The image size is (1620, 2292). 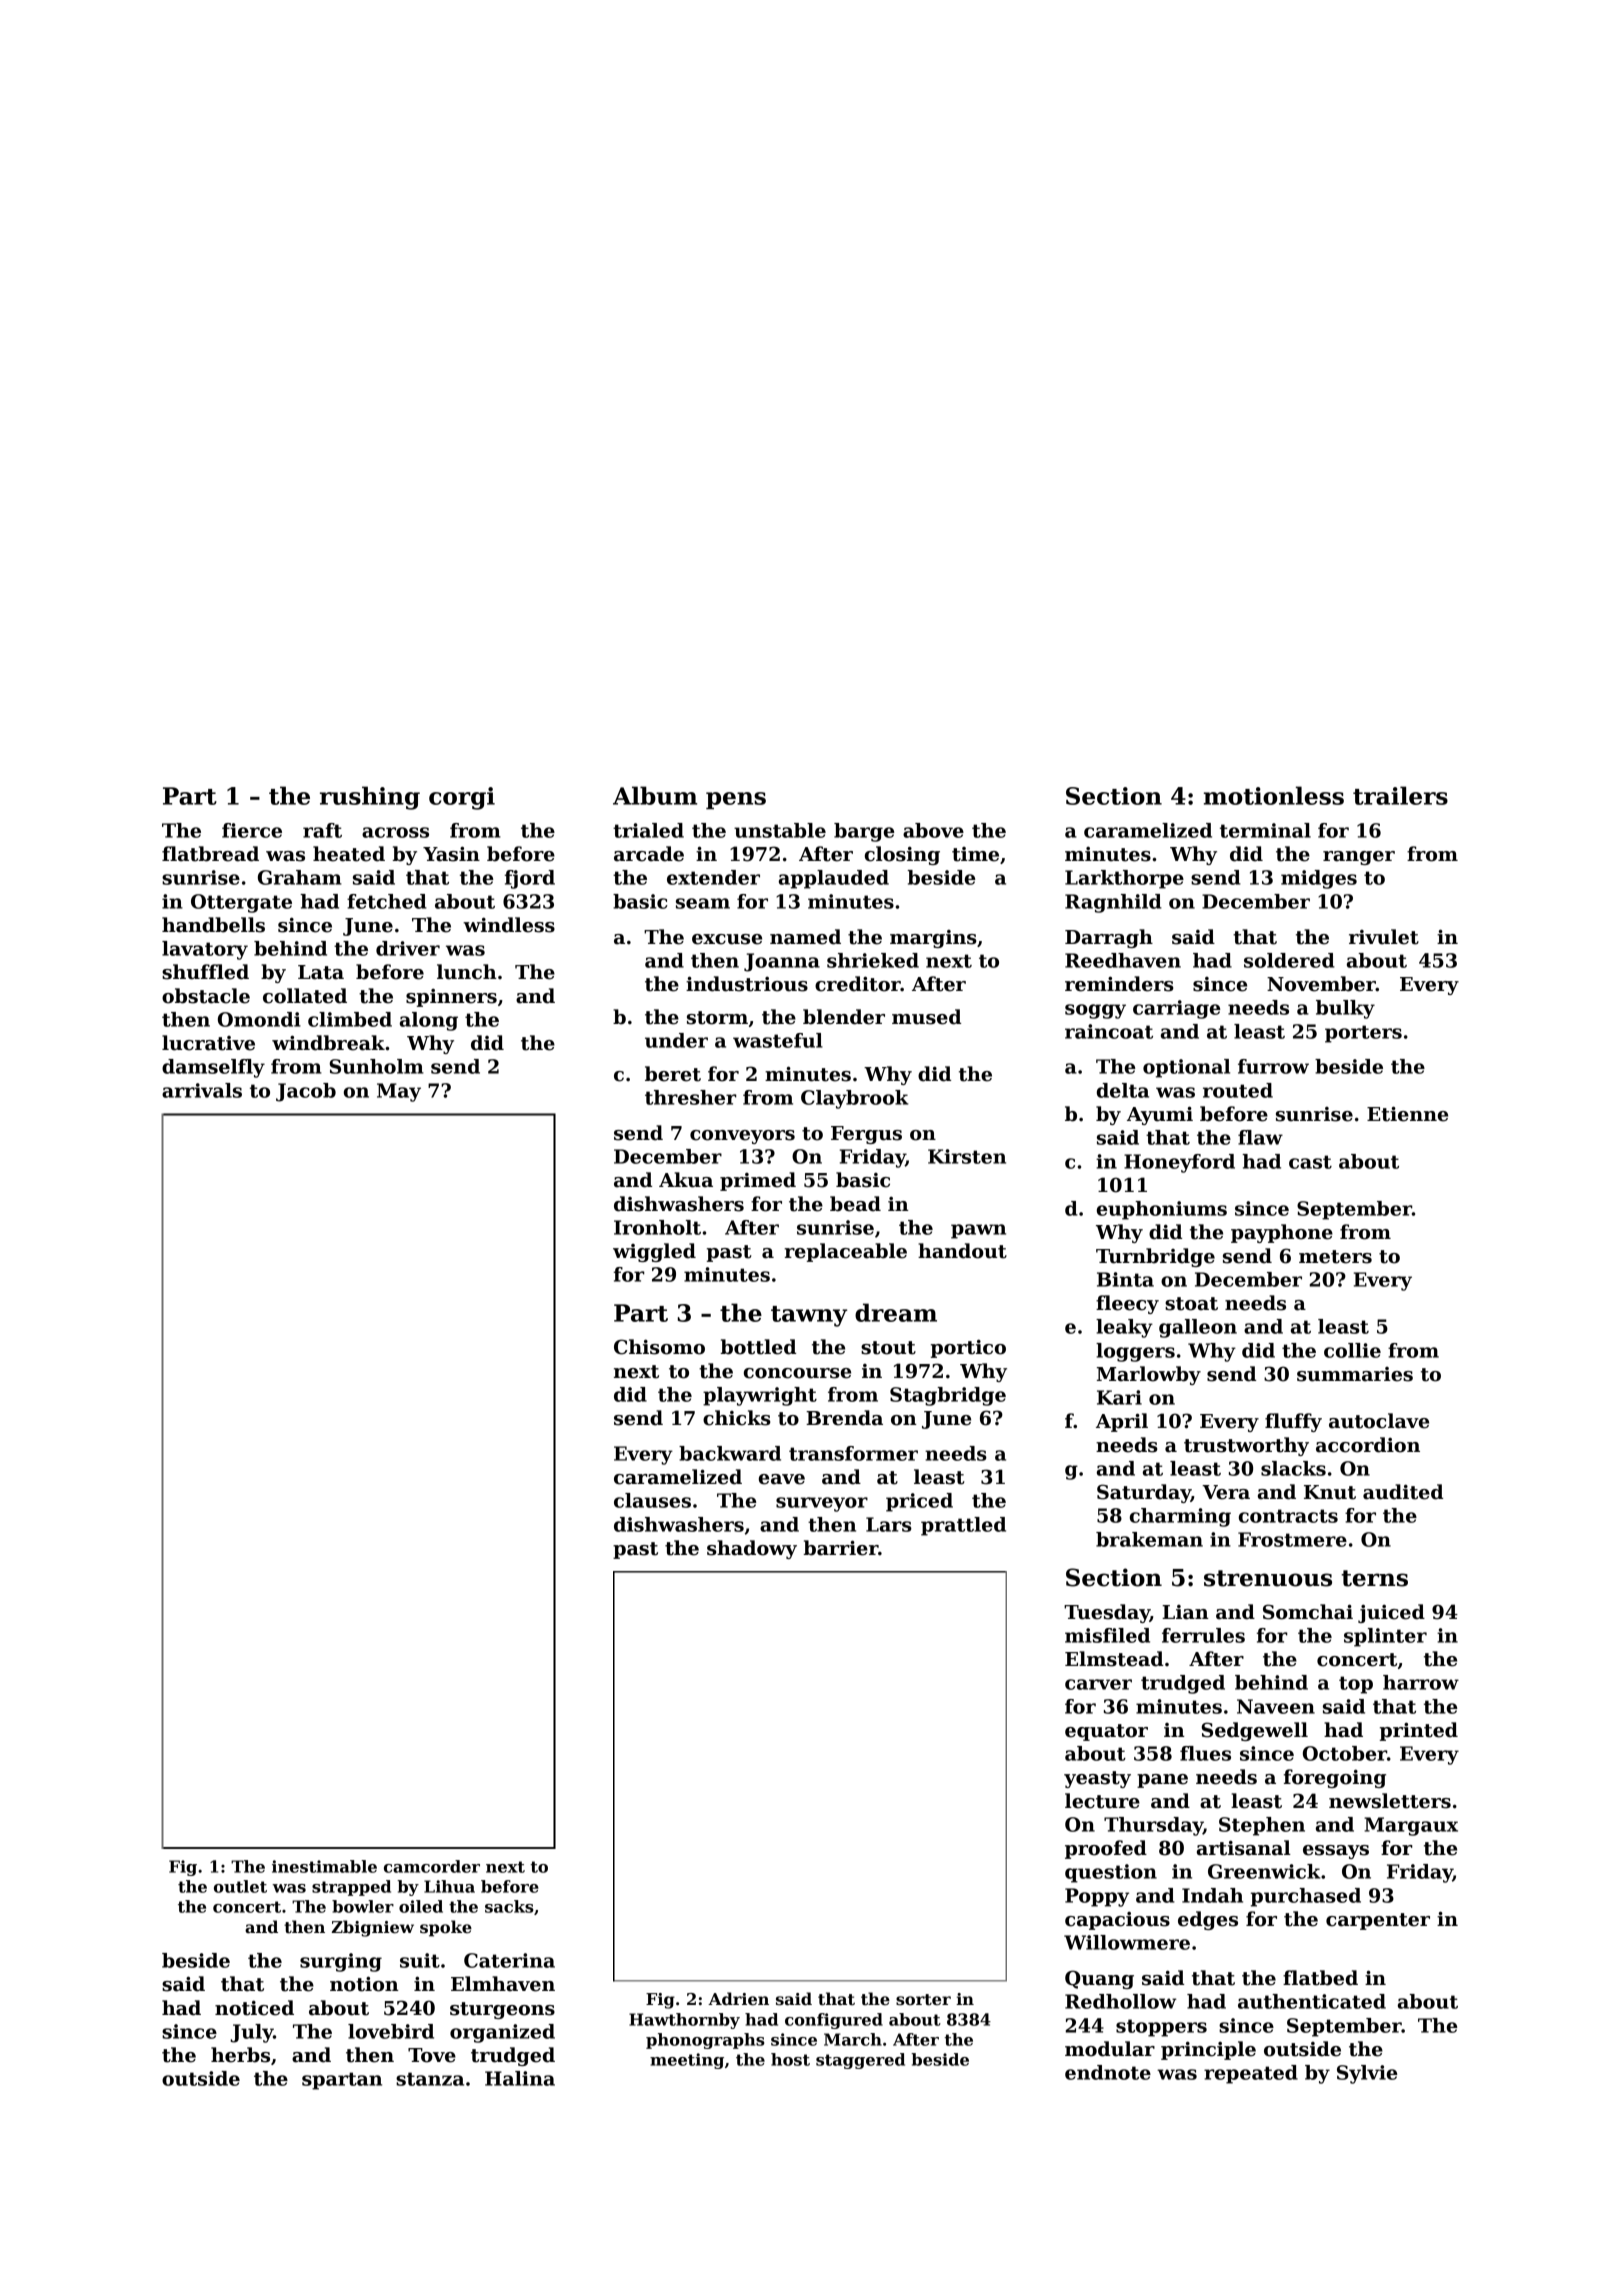 I want to click on Album, so click(x=655, y=795).
